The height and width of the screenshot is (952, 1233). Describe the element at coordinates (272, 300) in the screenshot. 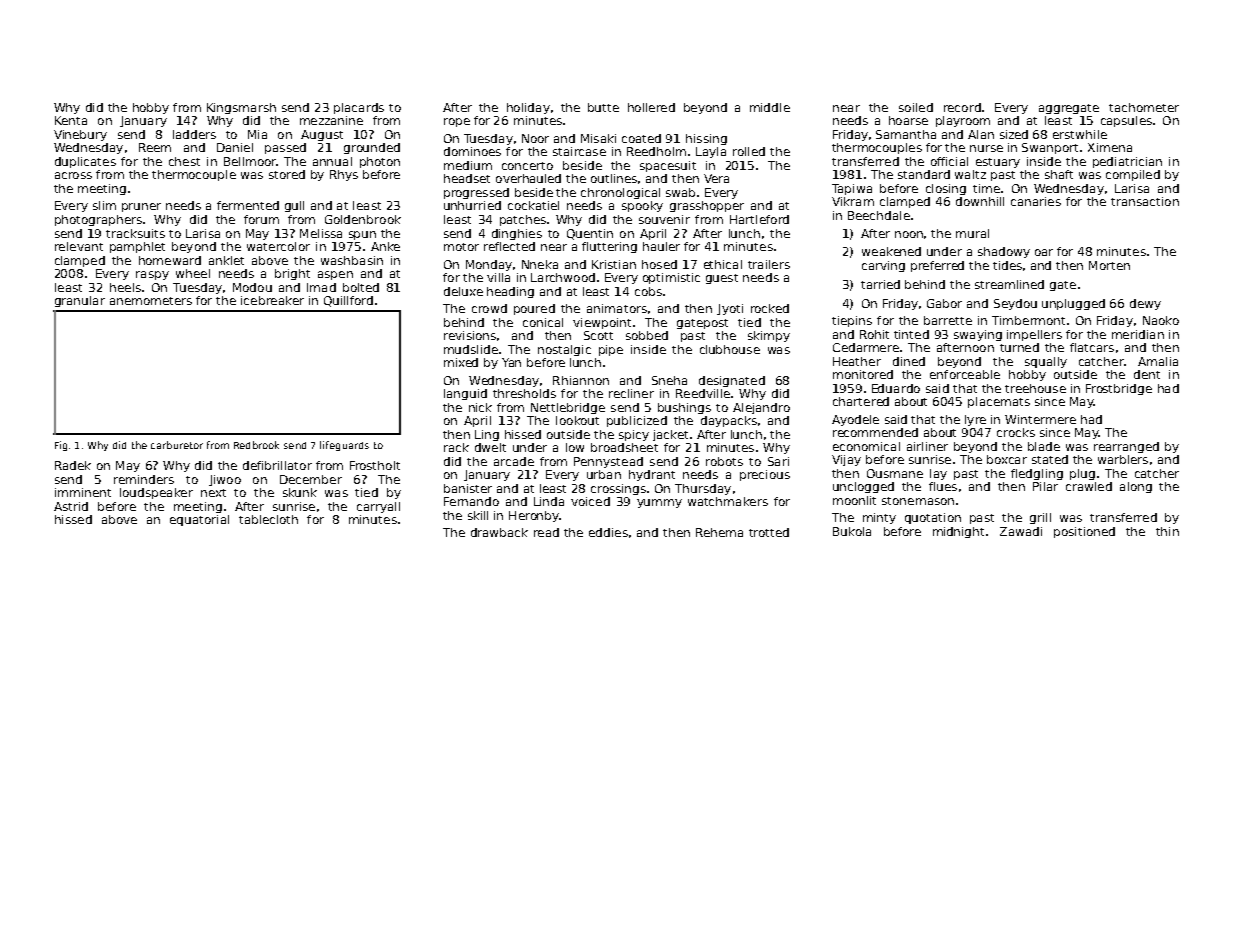

I see `icebreaker` at that location.
